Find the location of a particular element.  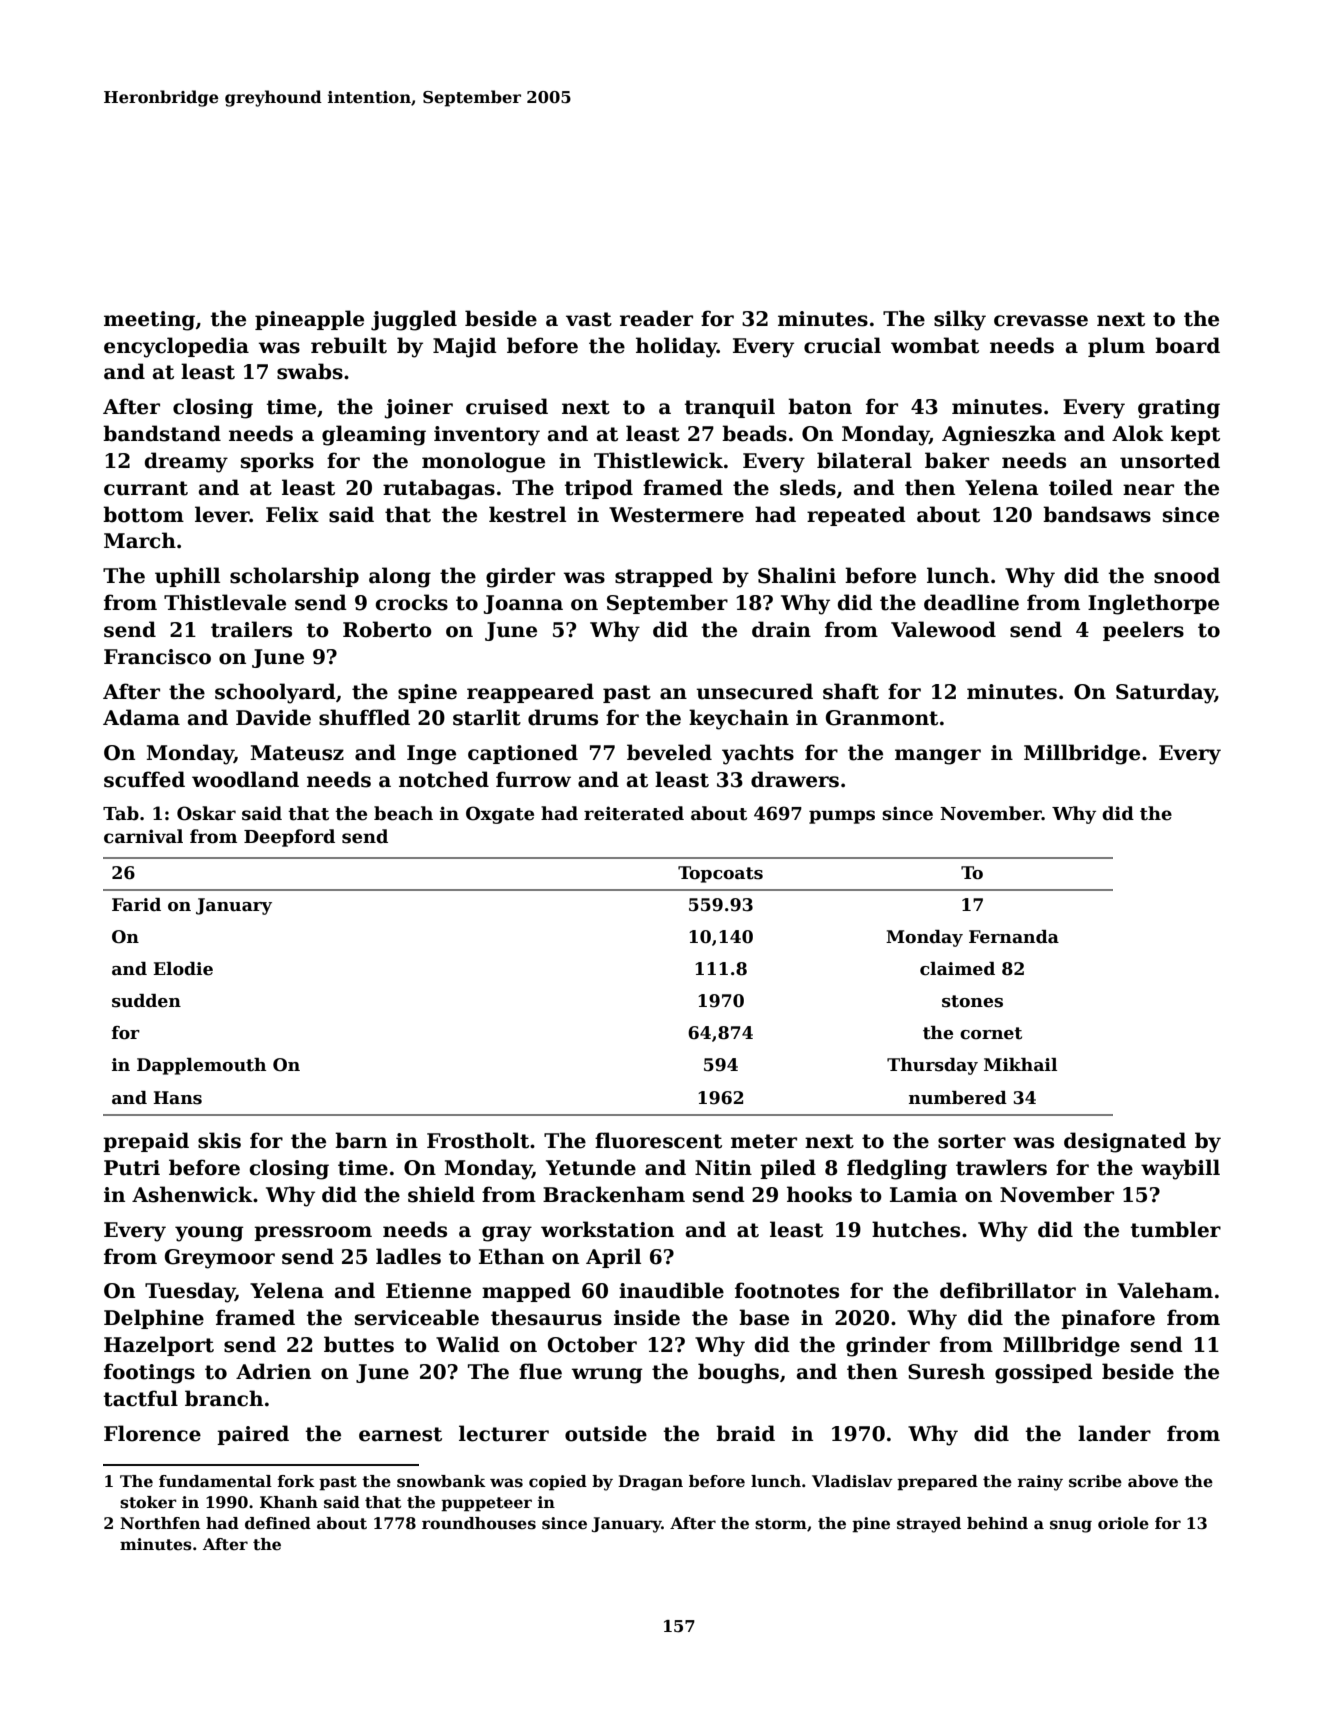

stones is located at coordinates (972, 1001).
